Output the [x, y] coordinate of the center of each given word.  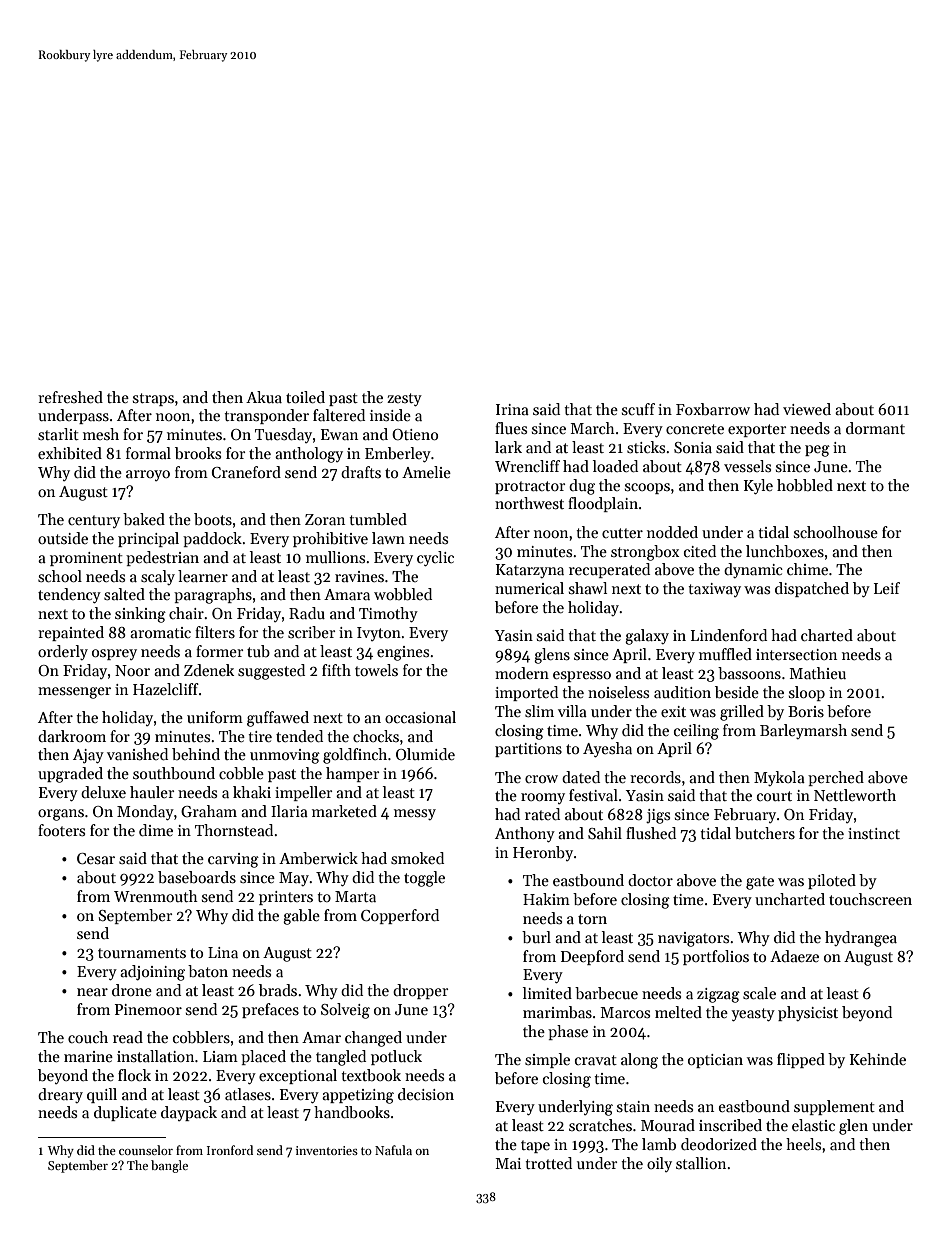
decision [426, 1094]
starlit [58, 434]
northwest [529, 503]
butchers [765, 833]
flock [134, 1075]
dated [581, 777]
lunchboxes [785, 551]
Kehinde [878, 1059]
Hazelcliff [166, 689]
